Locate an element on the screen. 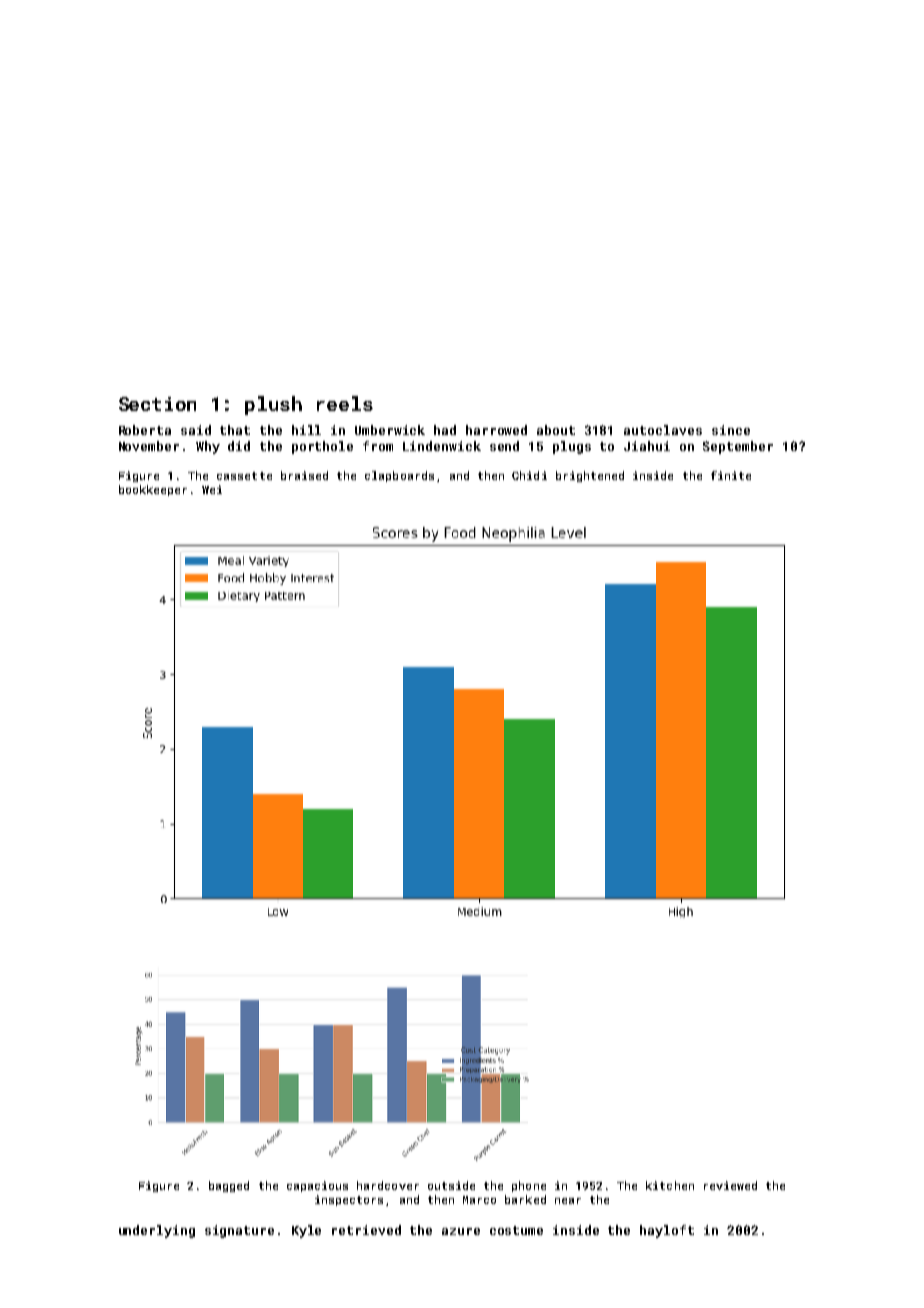 The image size is (924, 1308). finite is located at coordinates (731, 475).
